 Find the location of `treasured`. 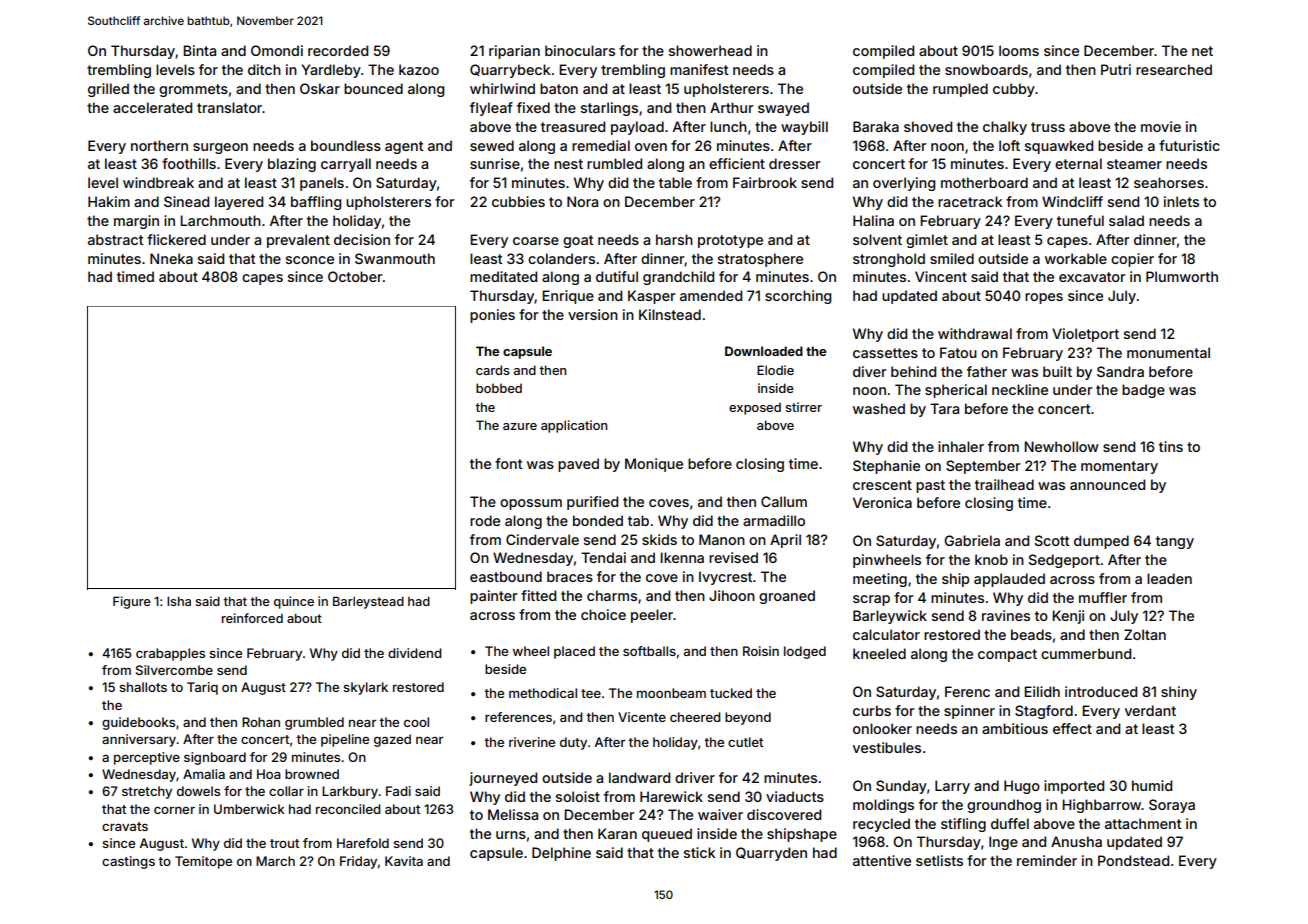

treasured is located at coordinates (573, 126).
